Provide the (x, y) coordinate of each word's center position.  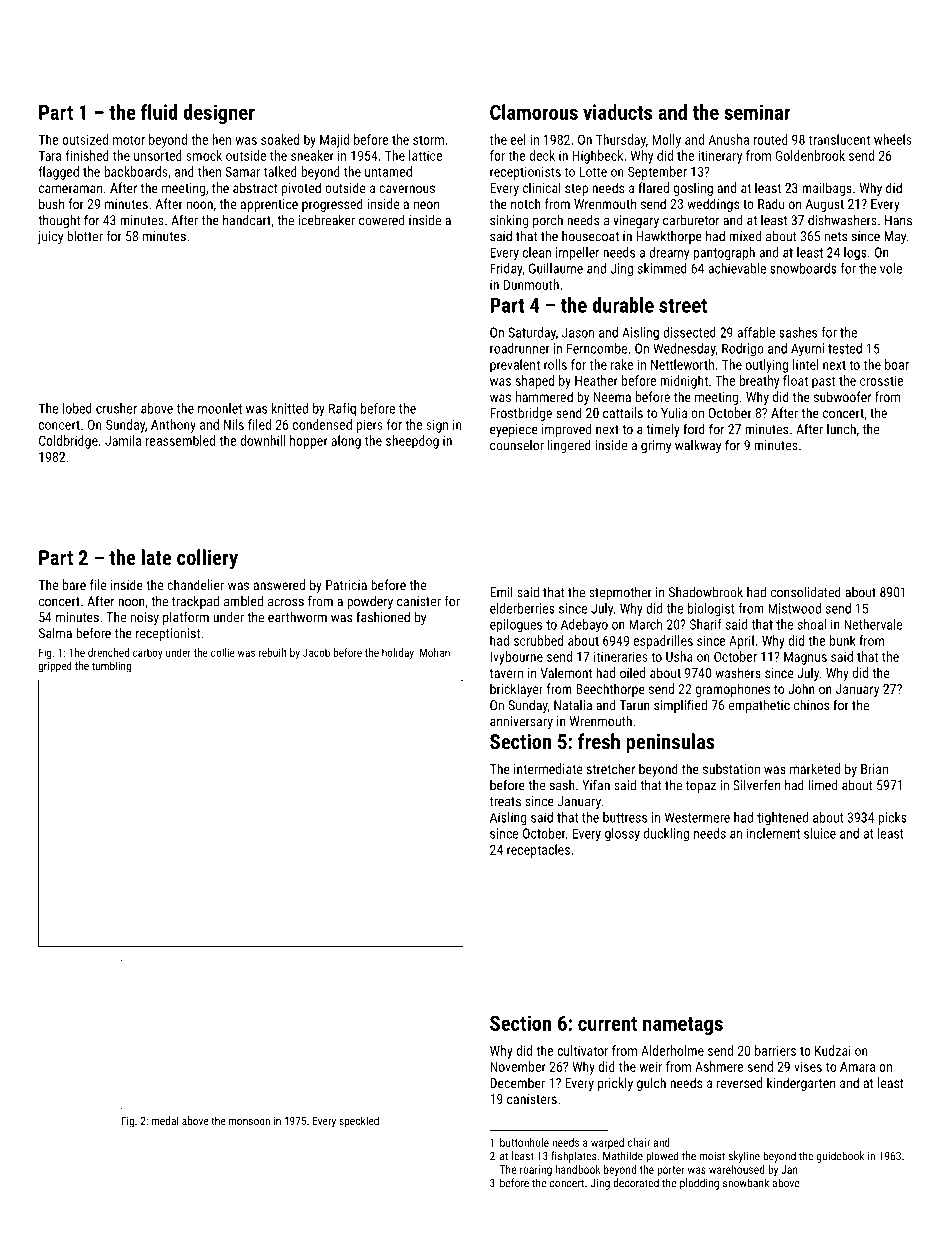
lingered (569, 446)
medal (165, 1120)
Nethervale (873, 624)
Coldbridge (68, 442)
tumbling (111, 667)
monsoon (249, 1122)
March (645, 624)
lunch (841, 429)
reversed (739, 1082)
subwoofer (842, 396)
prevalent (515, 366)
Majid (334, 141)
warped (607, 1143)
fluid (159, 112)
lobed (77, 408)
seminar (757, 112)
